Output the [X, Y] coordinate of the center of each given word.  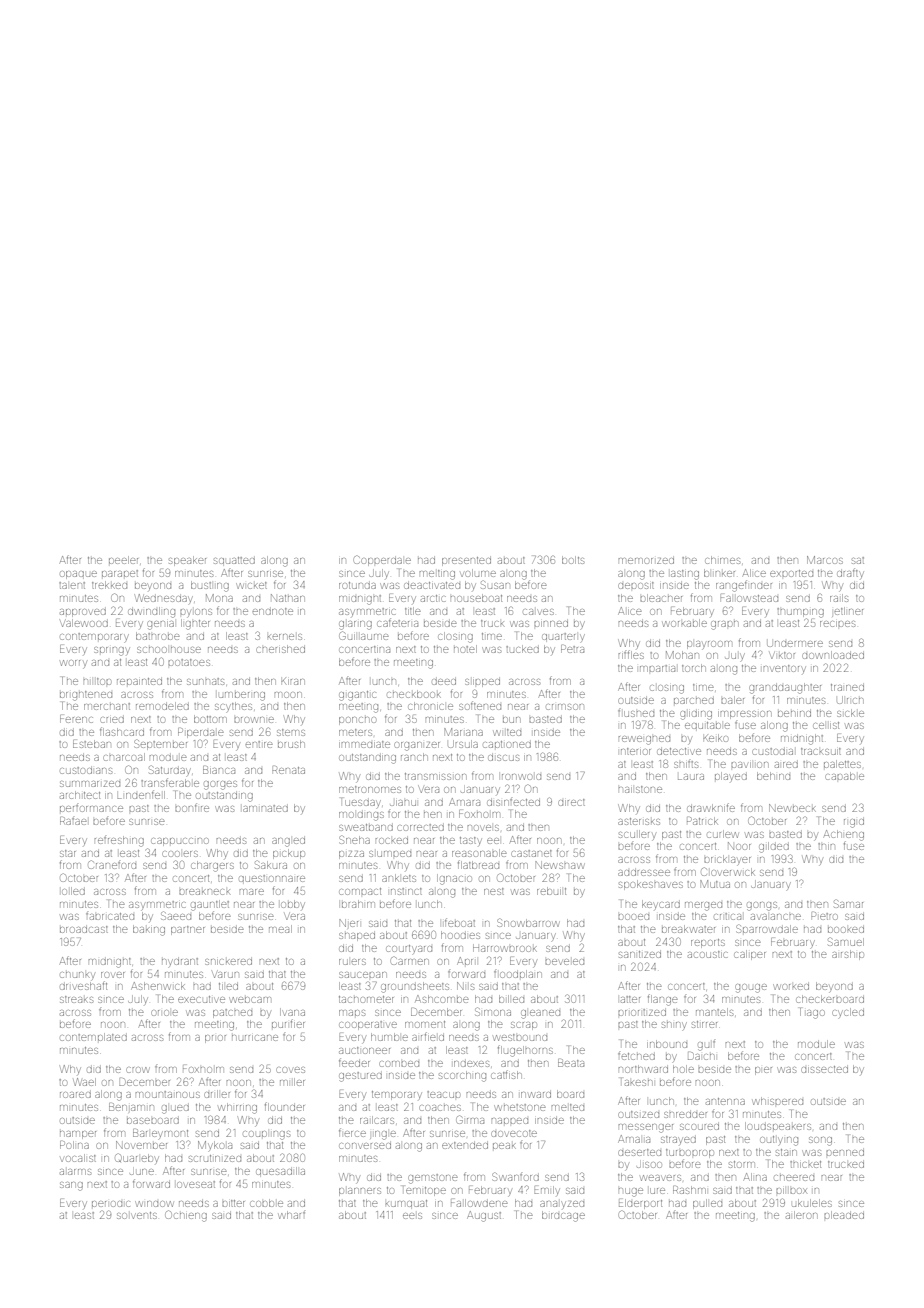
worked [791, 987]
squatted [234, 560]
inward [536, 1095]
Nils [465, 986]
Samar [848, 903]
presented [466, 561]
